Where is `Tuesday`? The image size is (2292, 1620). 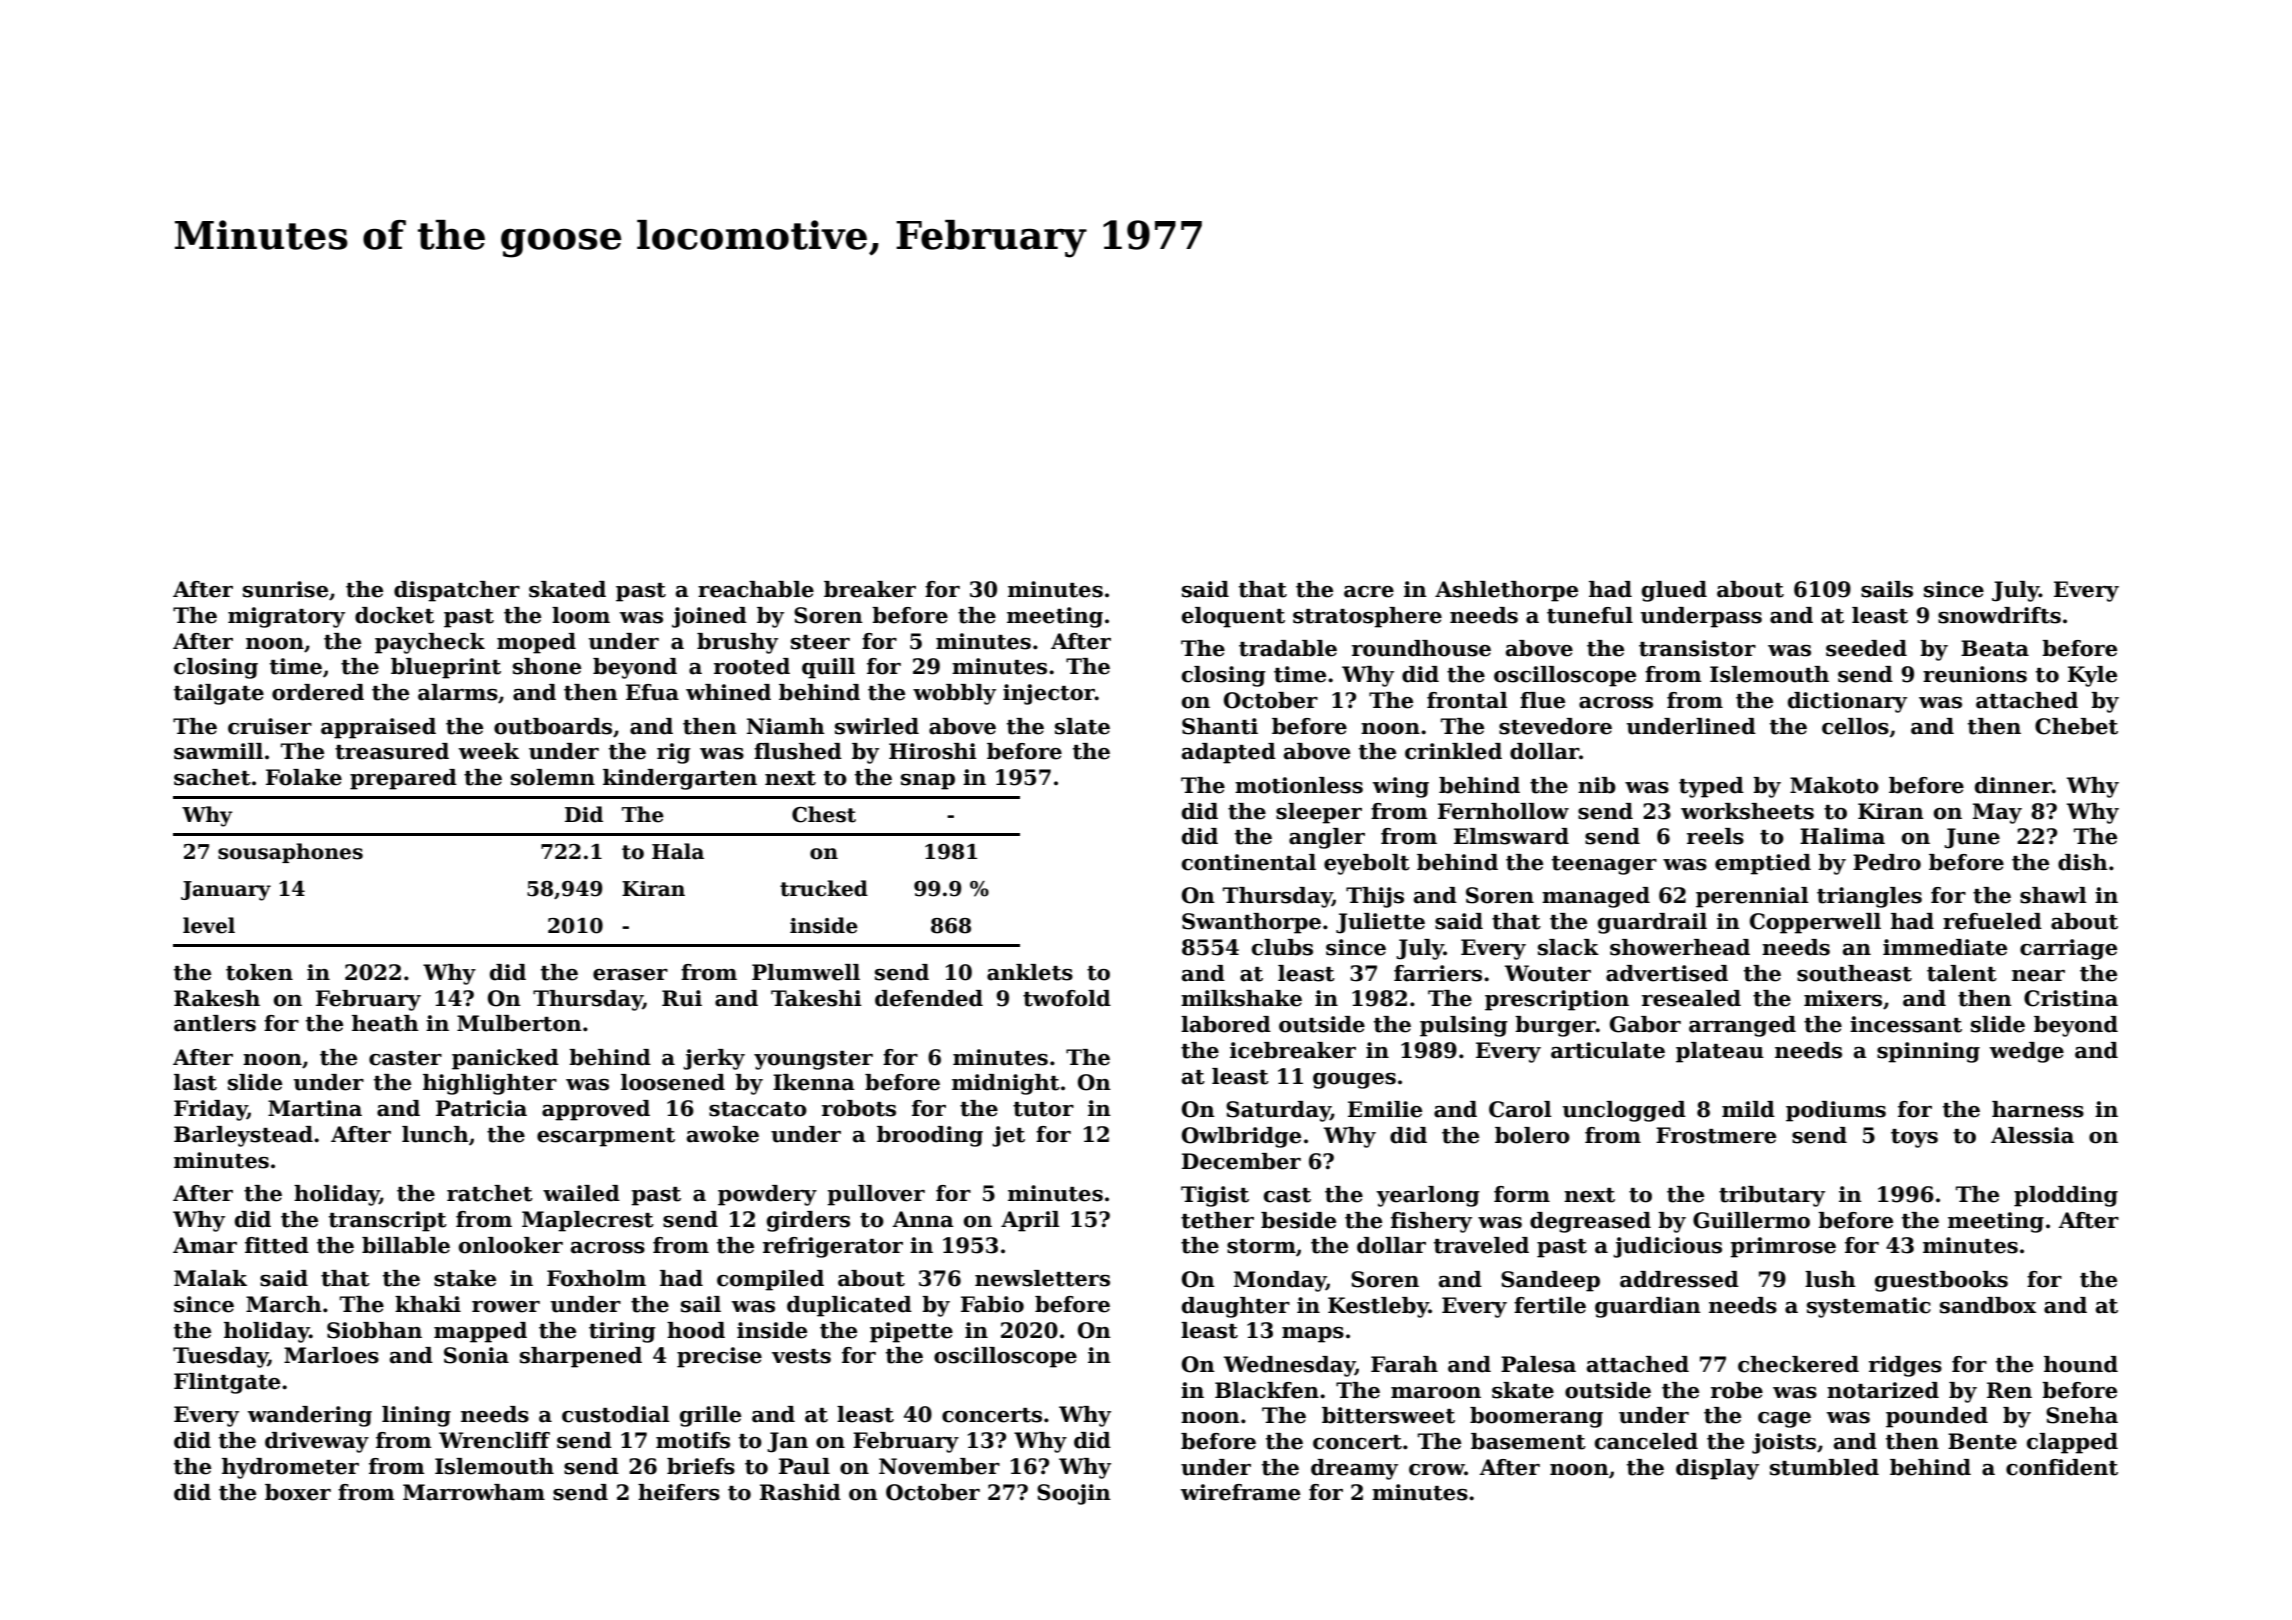 Tuesday is located at coordinates (220, 1357).
